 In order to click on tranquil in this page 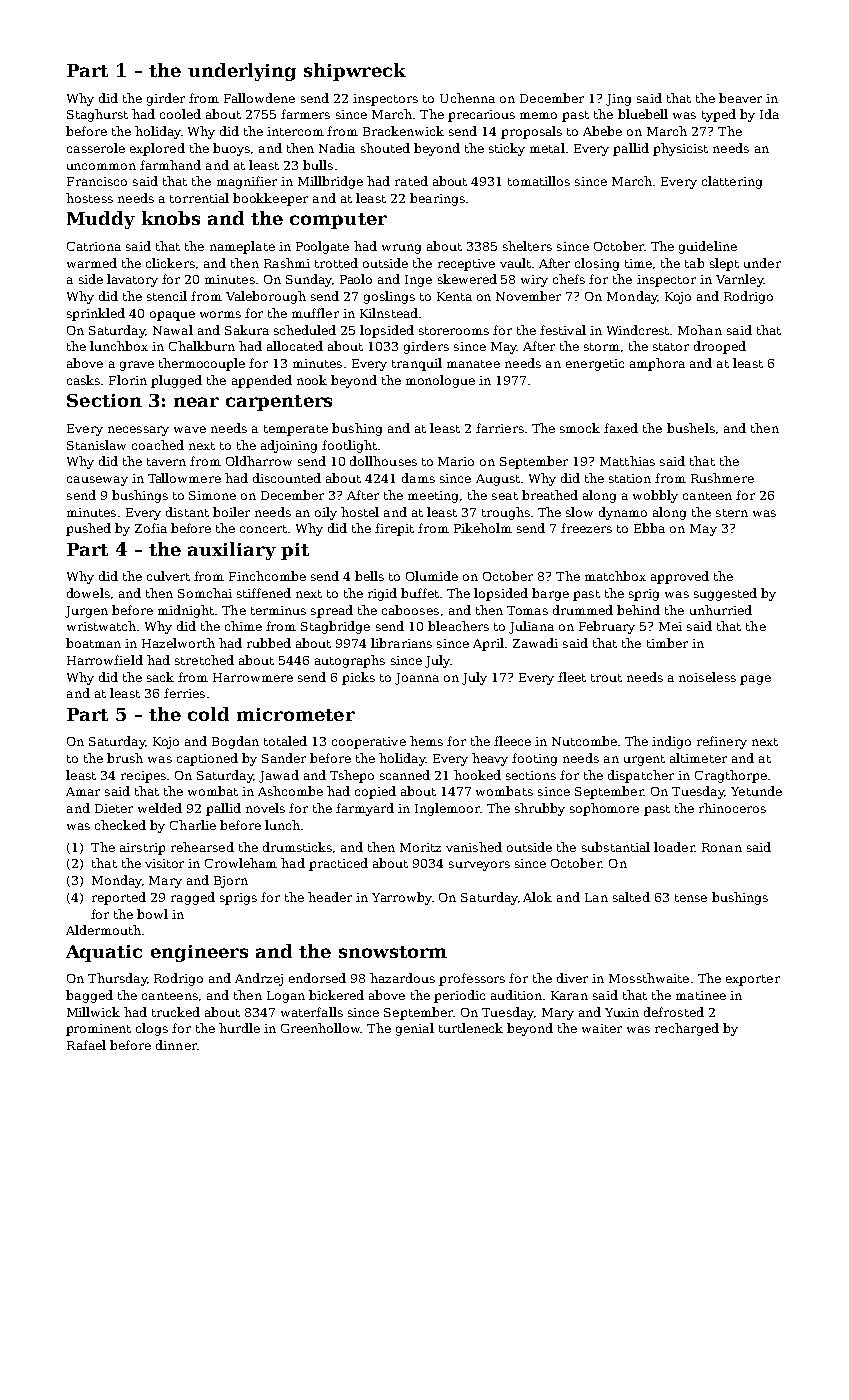, I will do `click(417, 364)`.
